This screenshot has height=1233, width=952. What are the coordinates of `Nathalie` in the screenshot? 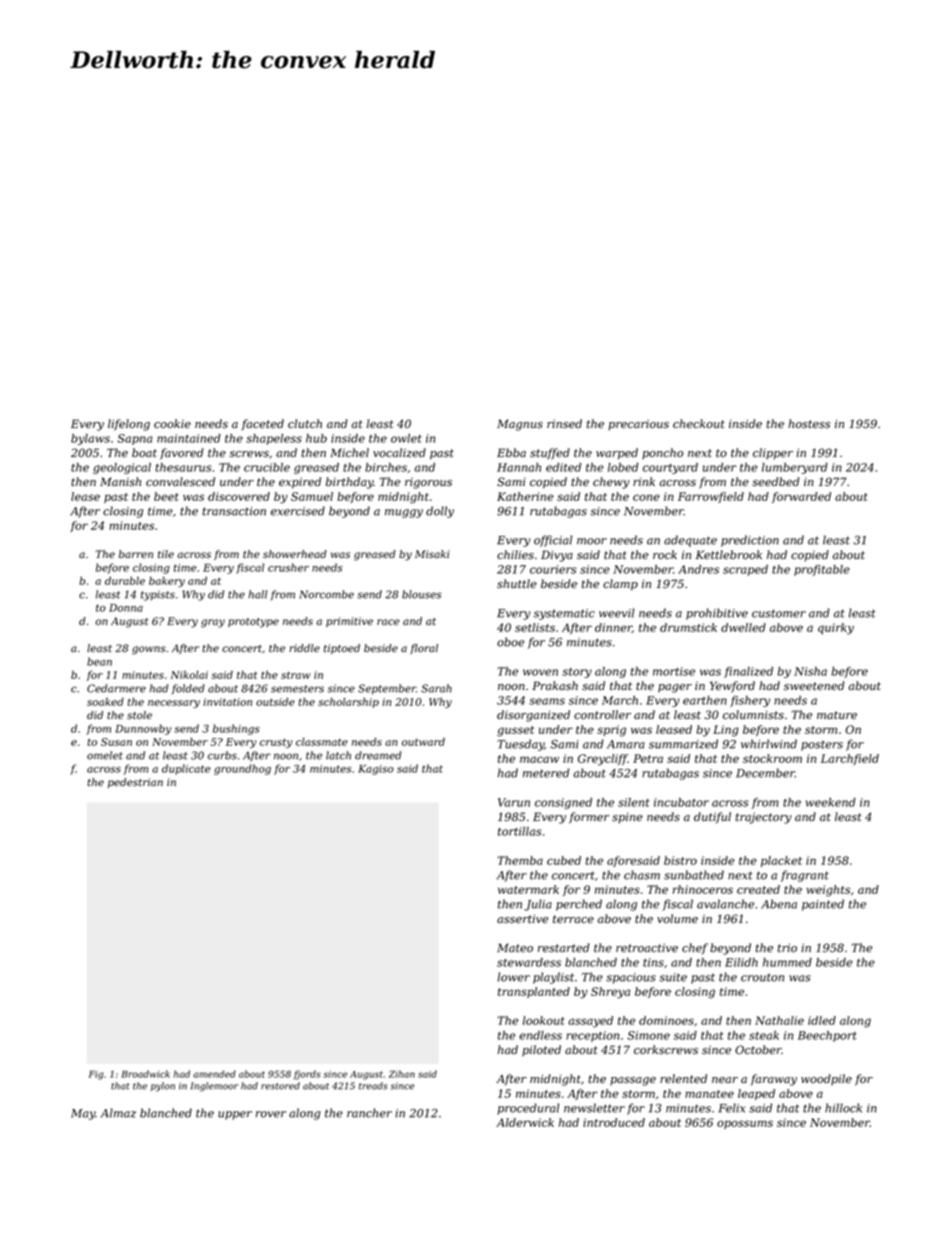 It's located at (779, 1020).
